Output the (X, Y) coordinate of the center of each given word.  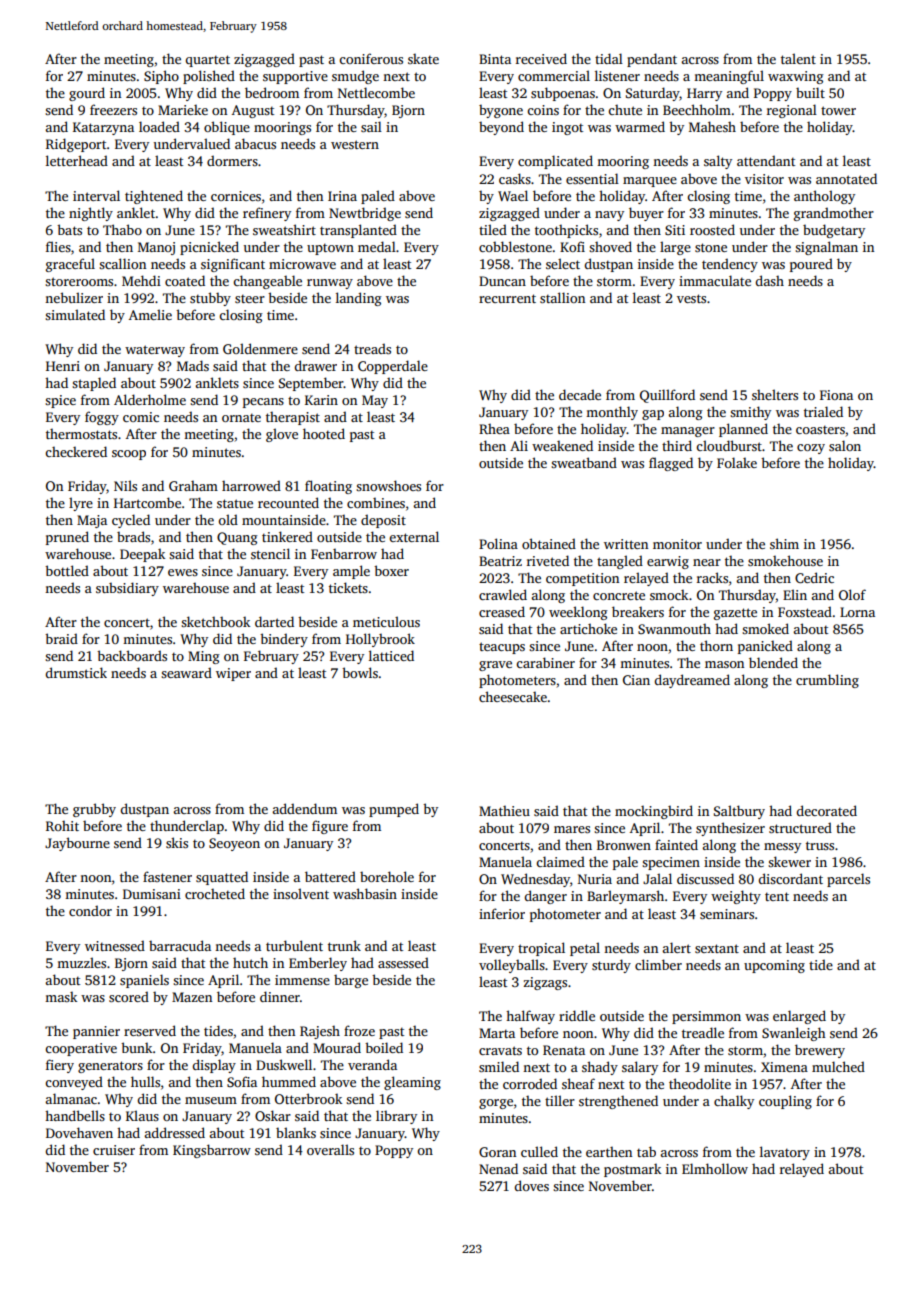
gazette (735, 614)
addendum (305, 808)
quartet (208, 61)
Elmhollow (715, 1168)
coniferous (371, 58)
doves (532, 1185)
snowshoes (388, 485)
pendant (652, 60)
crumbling (827, 681)
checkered (76, 451)
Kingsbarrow (212, 1151)
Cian (636, 680)
